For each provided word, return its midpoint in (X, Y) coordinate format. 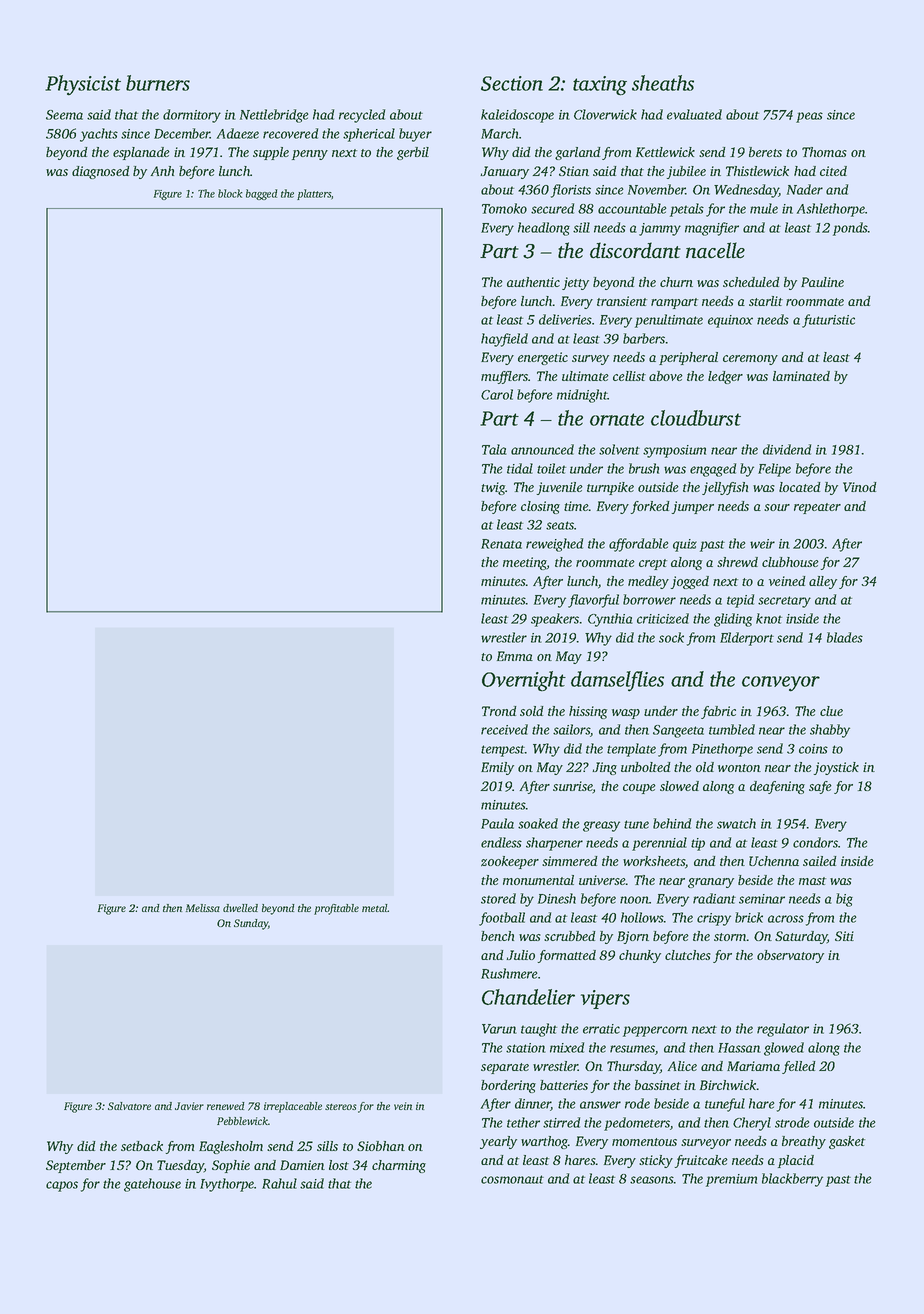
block (230, 193)
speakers (555, 620)
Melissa (203, 908)
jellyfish (725, 488)
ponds (850, 229)
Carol (497, 394)
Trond (499, 711)
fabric (718, 712)
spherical (369, 135)
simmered (570, 861)
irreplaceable (293, 1107)
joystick (836, 768)
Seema (64, 115)
